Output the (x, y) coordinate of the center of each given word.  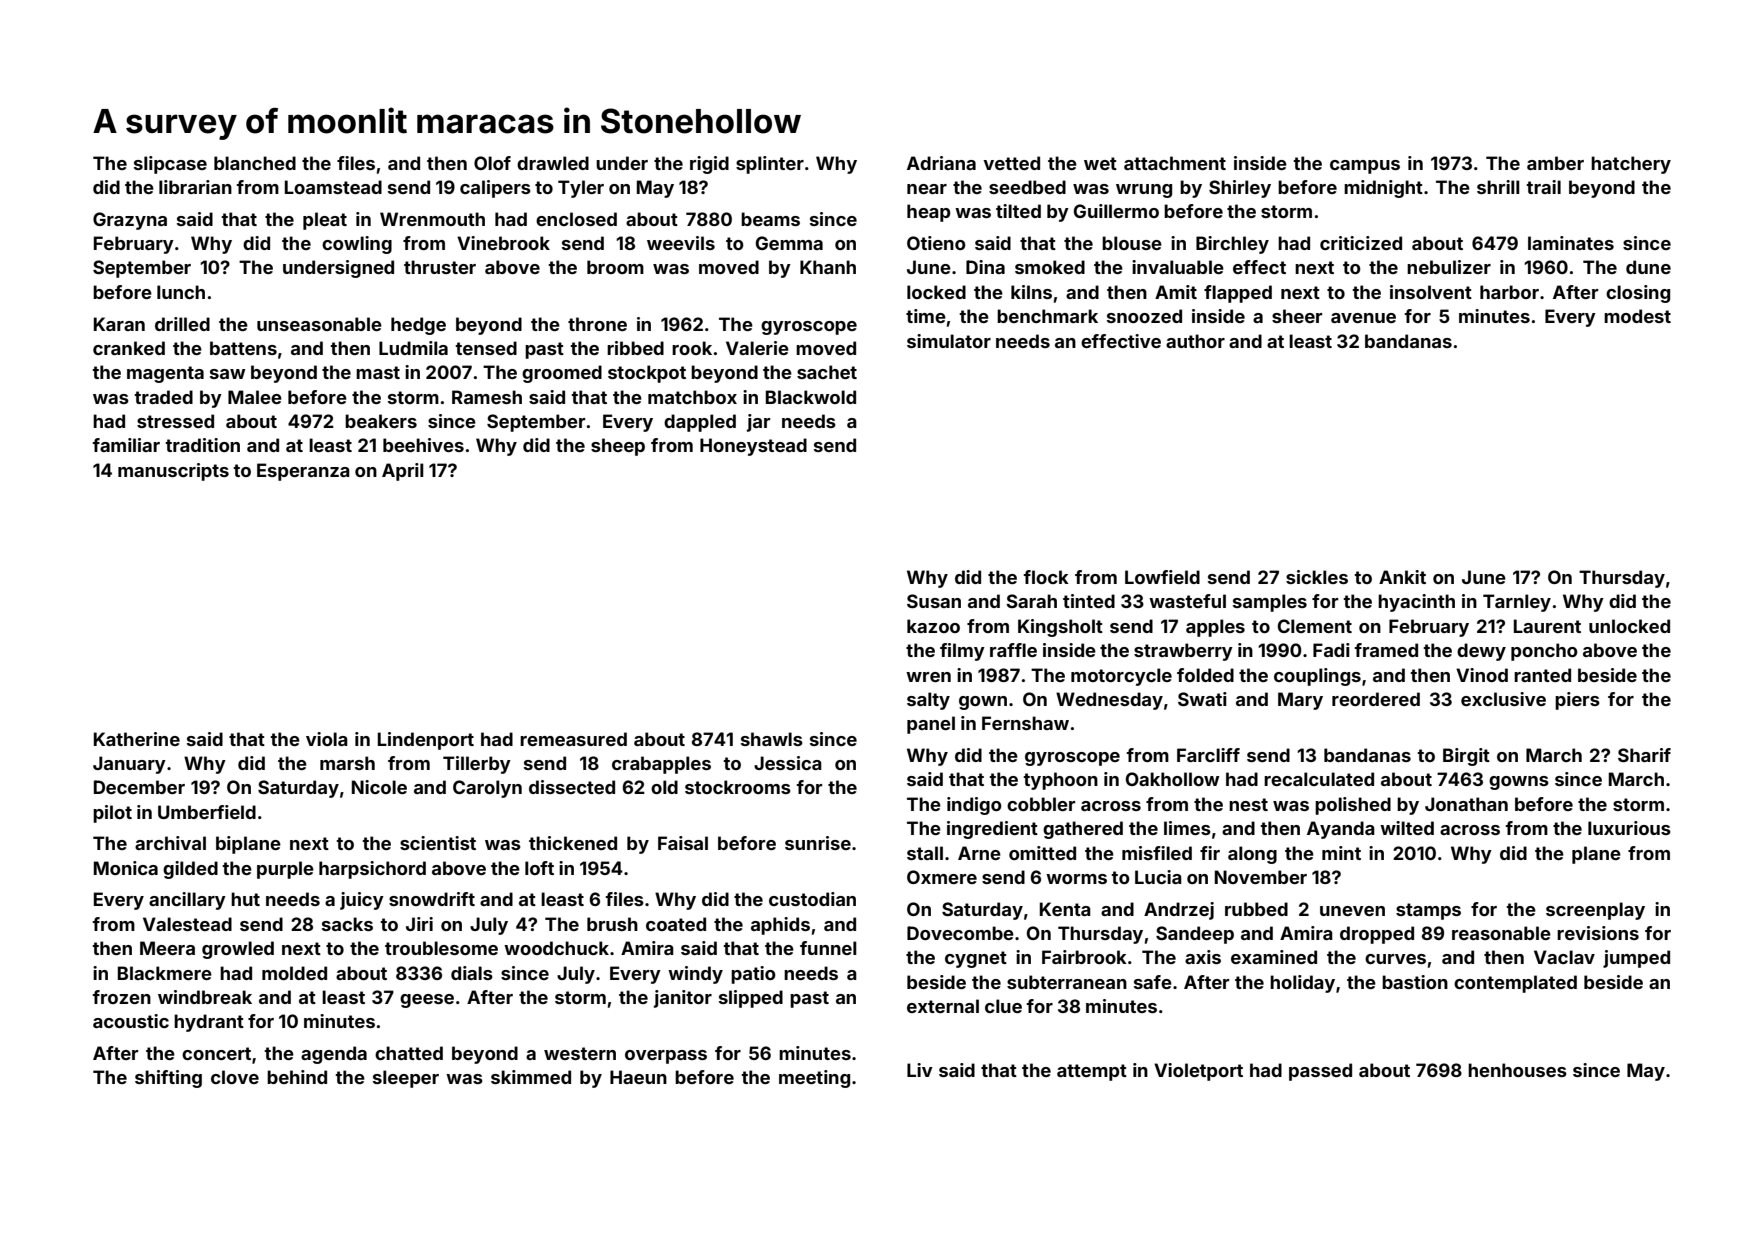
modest (1637, 316)
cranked (129, 348)
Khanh (828, 267)
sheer (1297, 316)
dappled (700, 423)
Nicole (379, 787)
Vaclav (1564, 957)
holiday (1302, 984)
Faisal (683, 843)
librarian (195, 187)
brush (612, 924)
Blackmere (165, 973)
